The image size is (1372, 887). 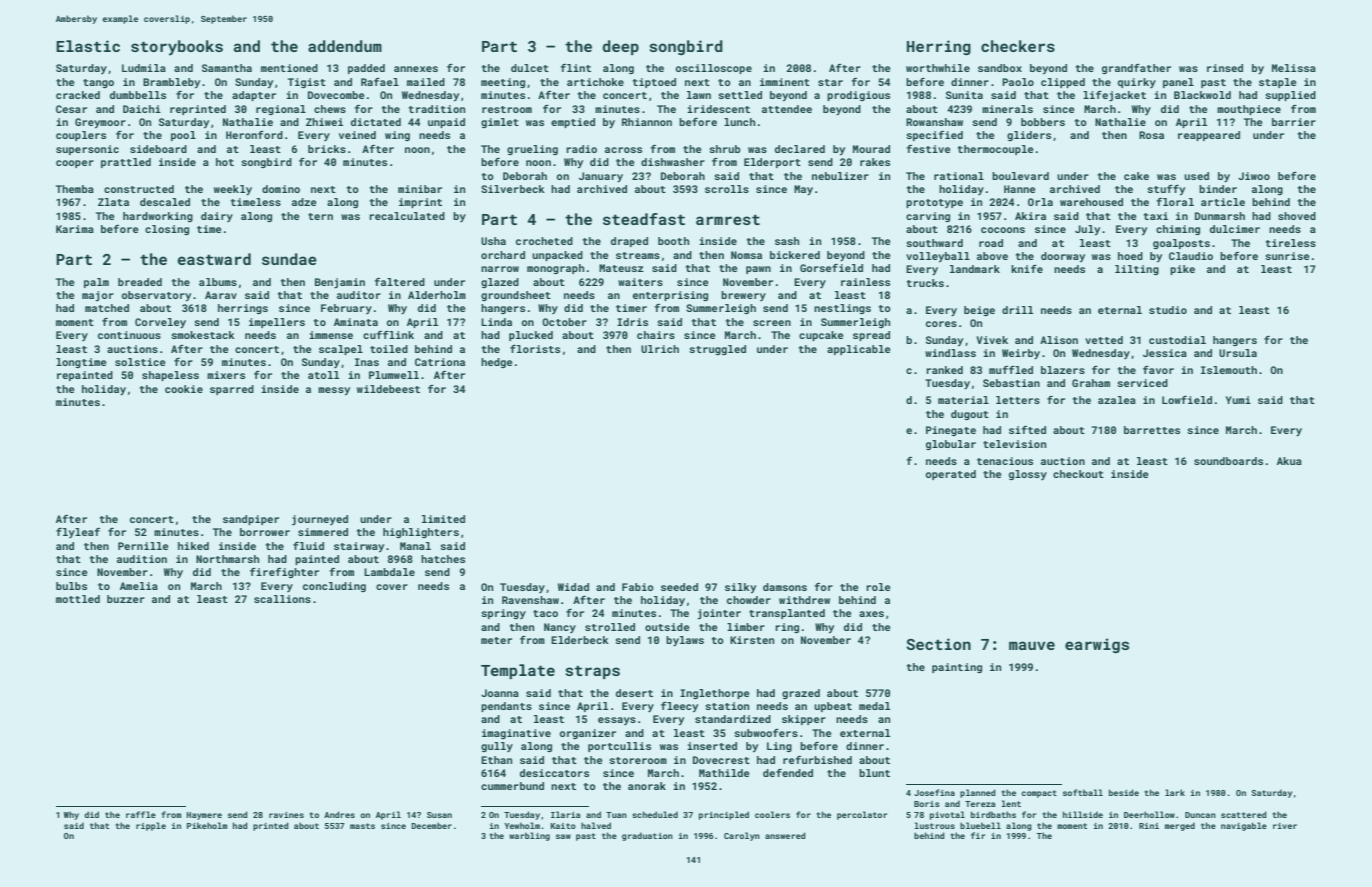 What do you see at coordinates (739, 122) in the document?
I see `lunch` at bounding box center [739, 122].
